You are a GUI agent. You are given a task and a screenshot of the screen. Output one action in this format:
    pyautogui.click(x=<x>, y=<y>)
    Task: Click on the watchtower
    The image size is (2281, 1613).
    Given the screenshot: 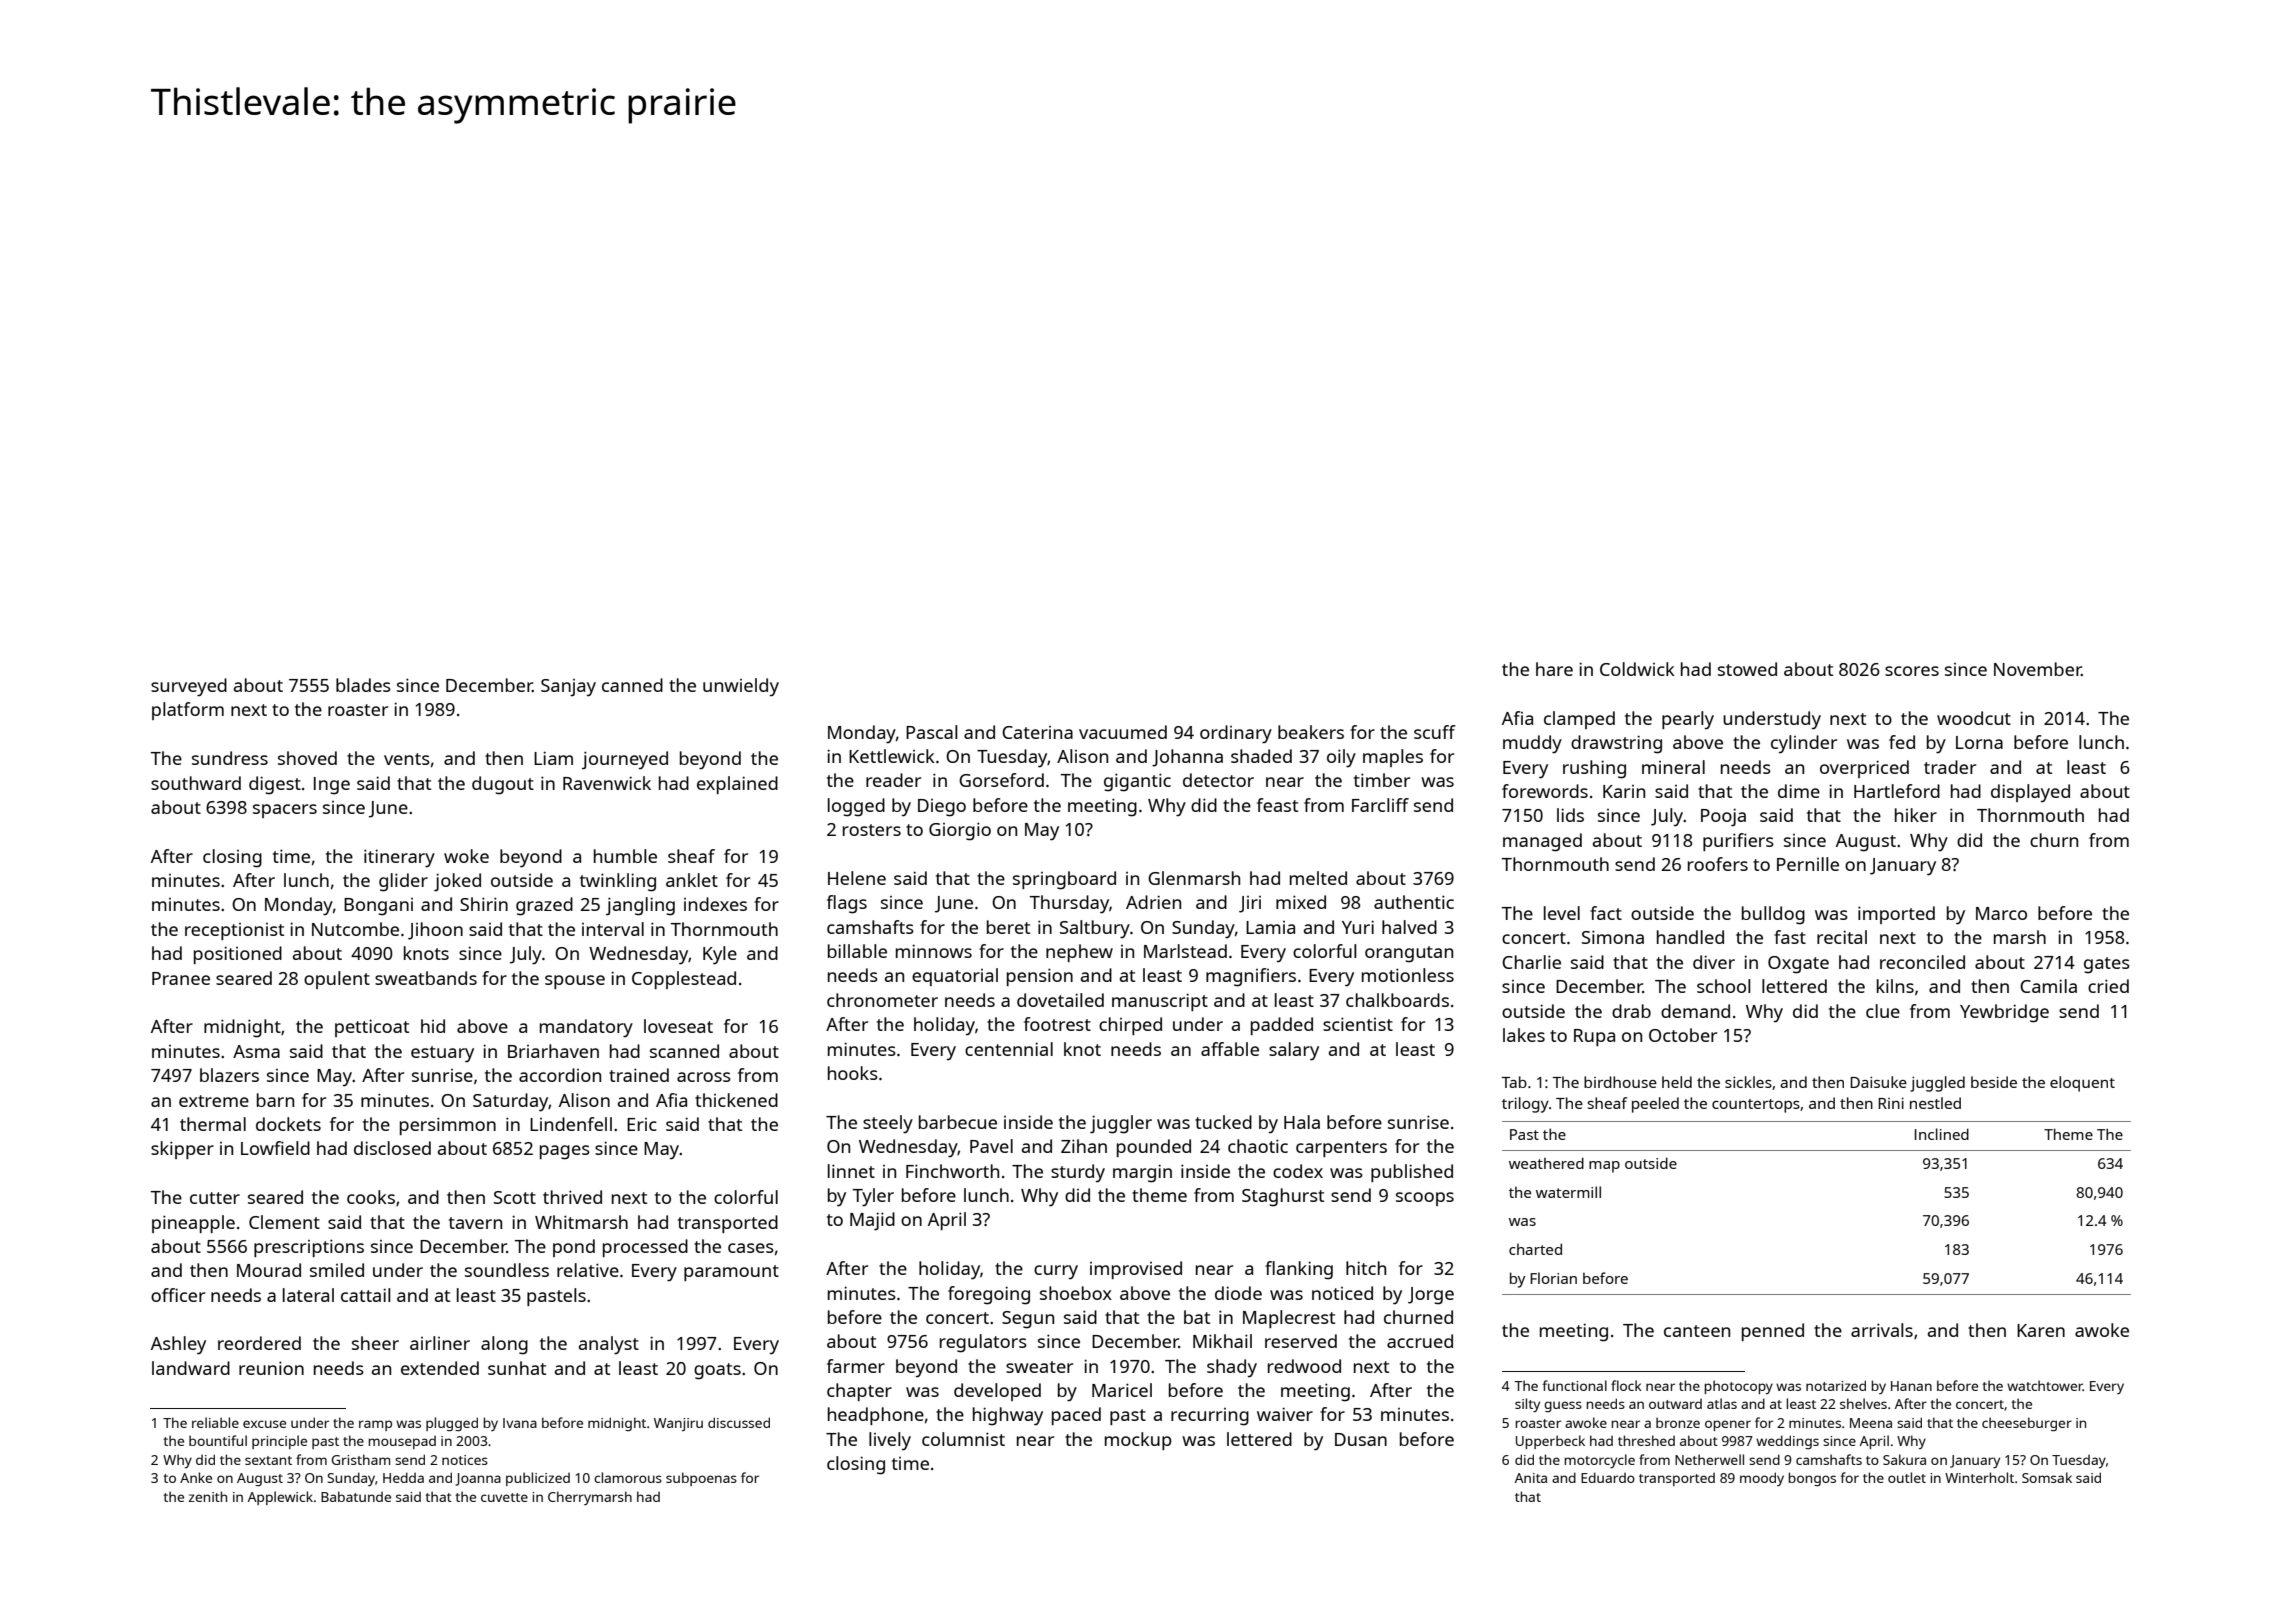 What is the action you would take?
    pyautogui.click(x=2045, y=1385)
